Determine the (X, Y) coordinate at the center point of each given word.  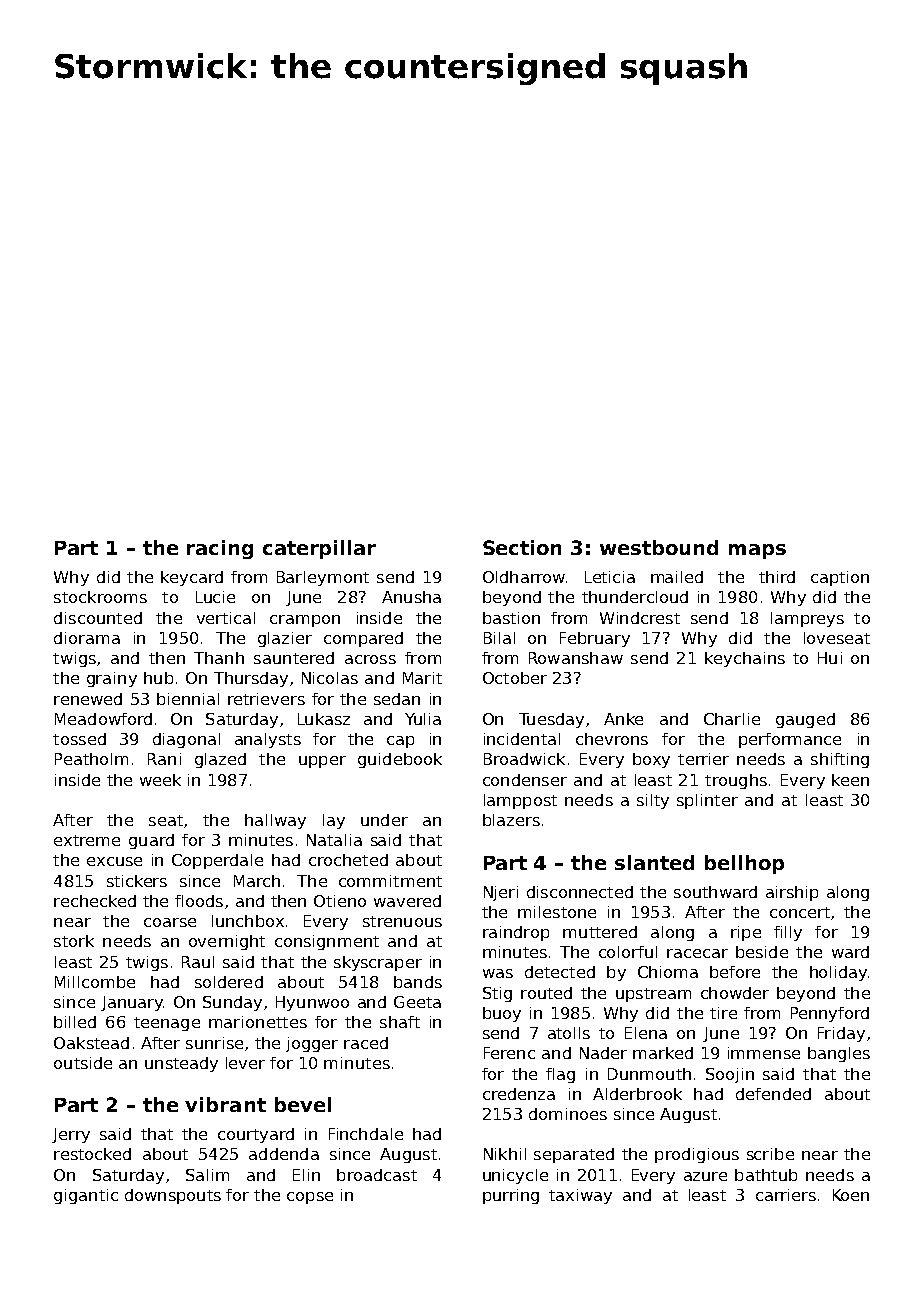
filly (788, 933)
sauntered (294, 658)
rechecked (95, 901)
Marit (422, 678)
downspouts (173, 1196)
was (498, 973)
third (777, 577)
